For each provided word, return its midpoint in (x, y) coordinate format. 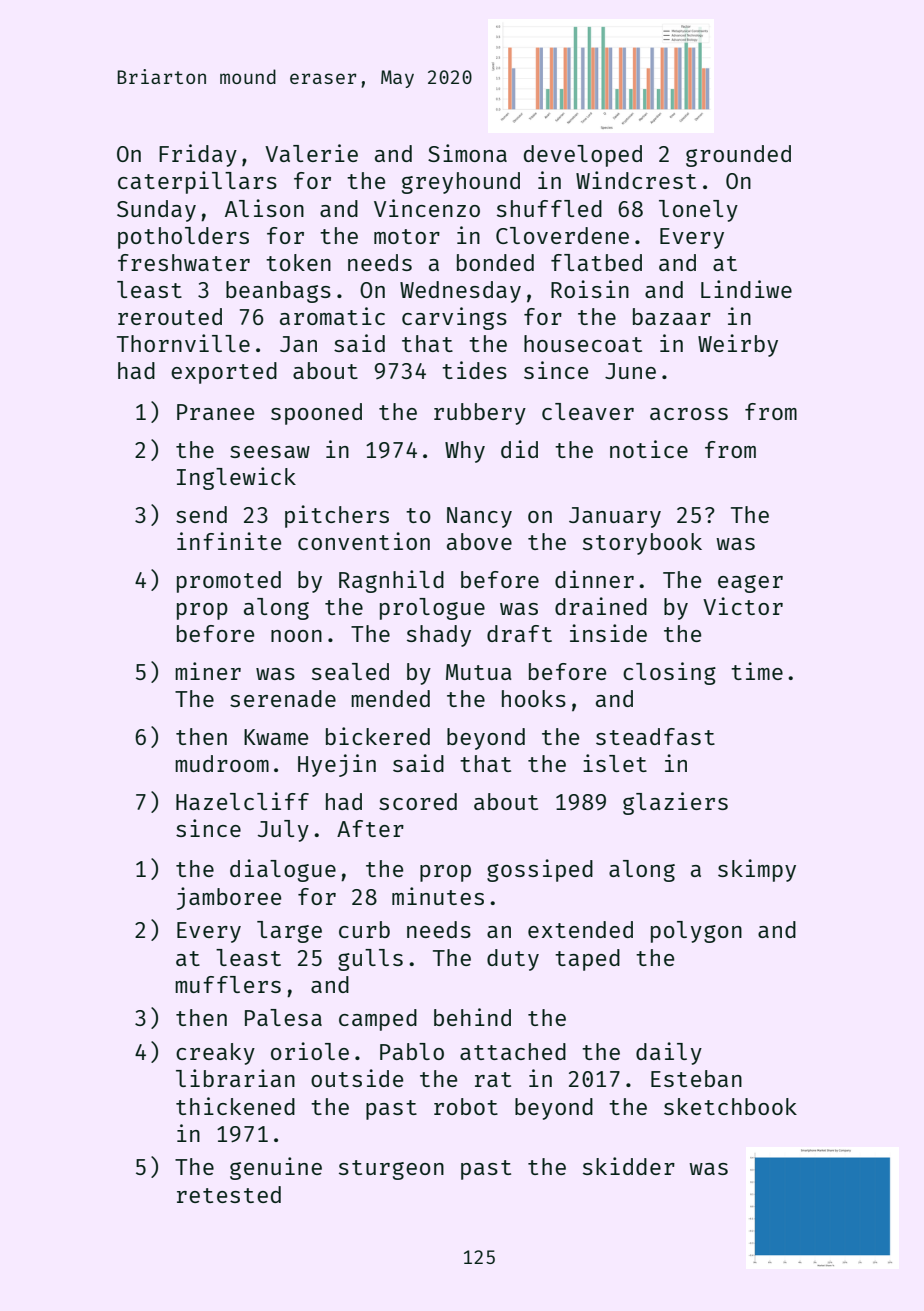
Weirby (738, 345)
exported (224, 373)
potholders (183, 238)
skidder (629, 1166)
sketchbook (730, 1106)
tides (474, 370)
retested (229, 1194)
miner (208, 671)
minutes (438, 896)
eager (750, 584)
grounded (738, 156)
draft (519, 633)
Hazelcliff (242, 801)
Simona (467, 153)
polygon (696, 932)
